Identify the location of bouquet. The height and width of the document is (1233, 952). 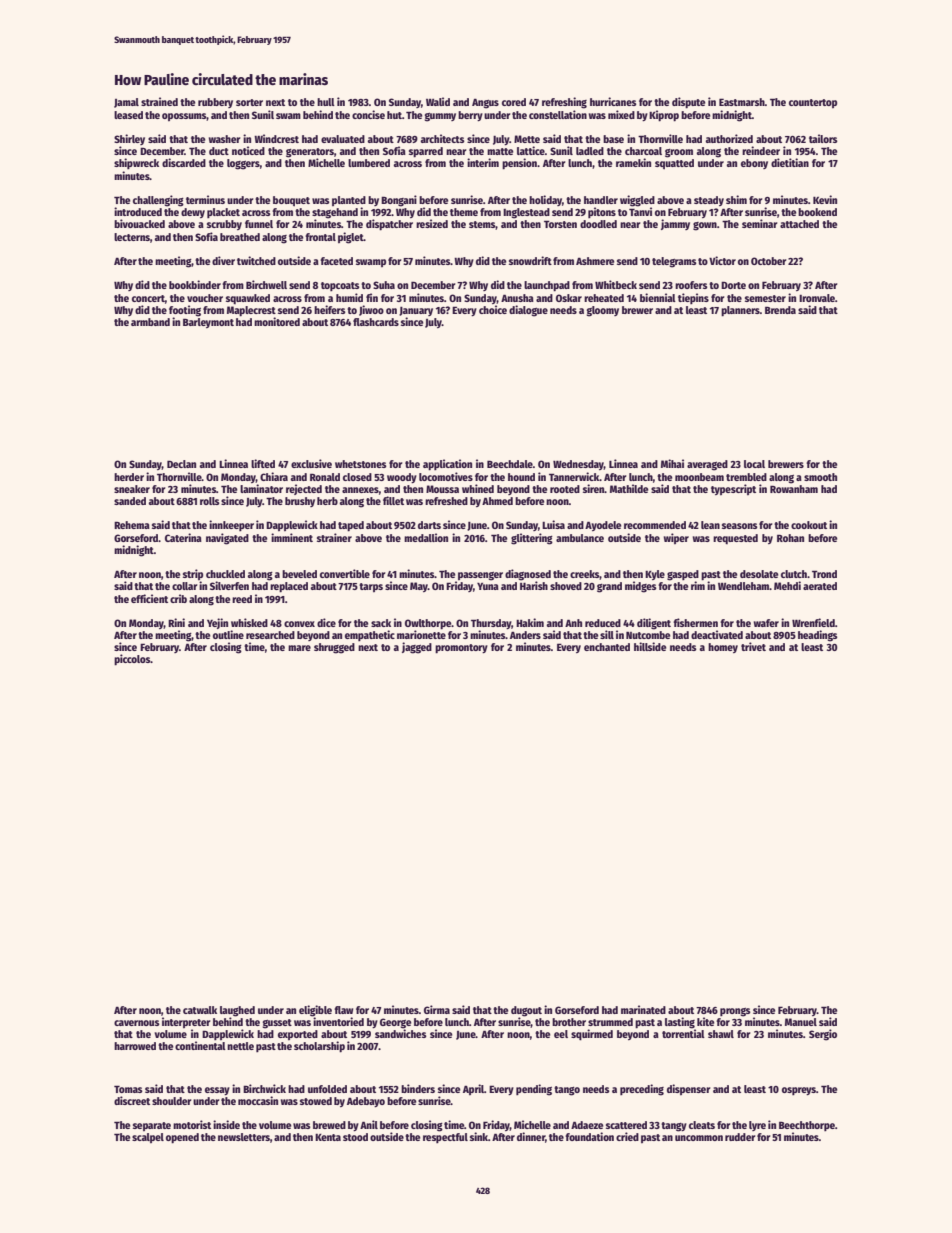
(291, 201).
